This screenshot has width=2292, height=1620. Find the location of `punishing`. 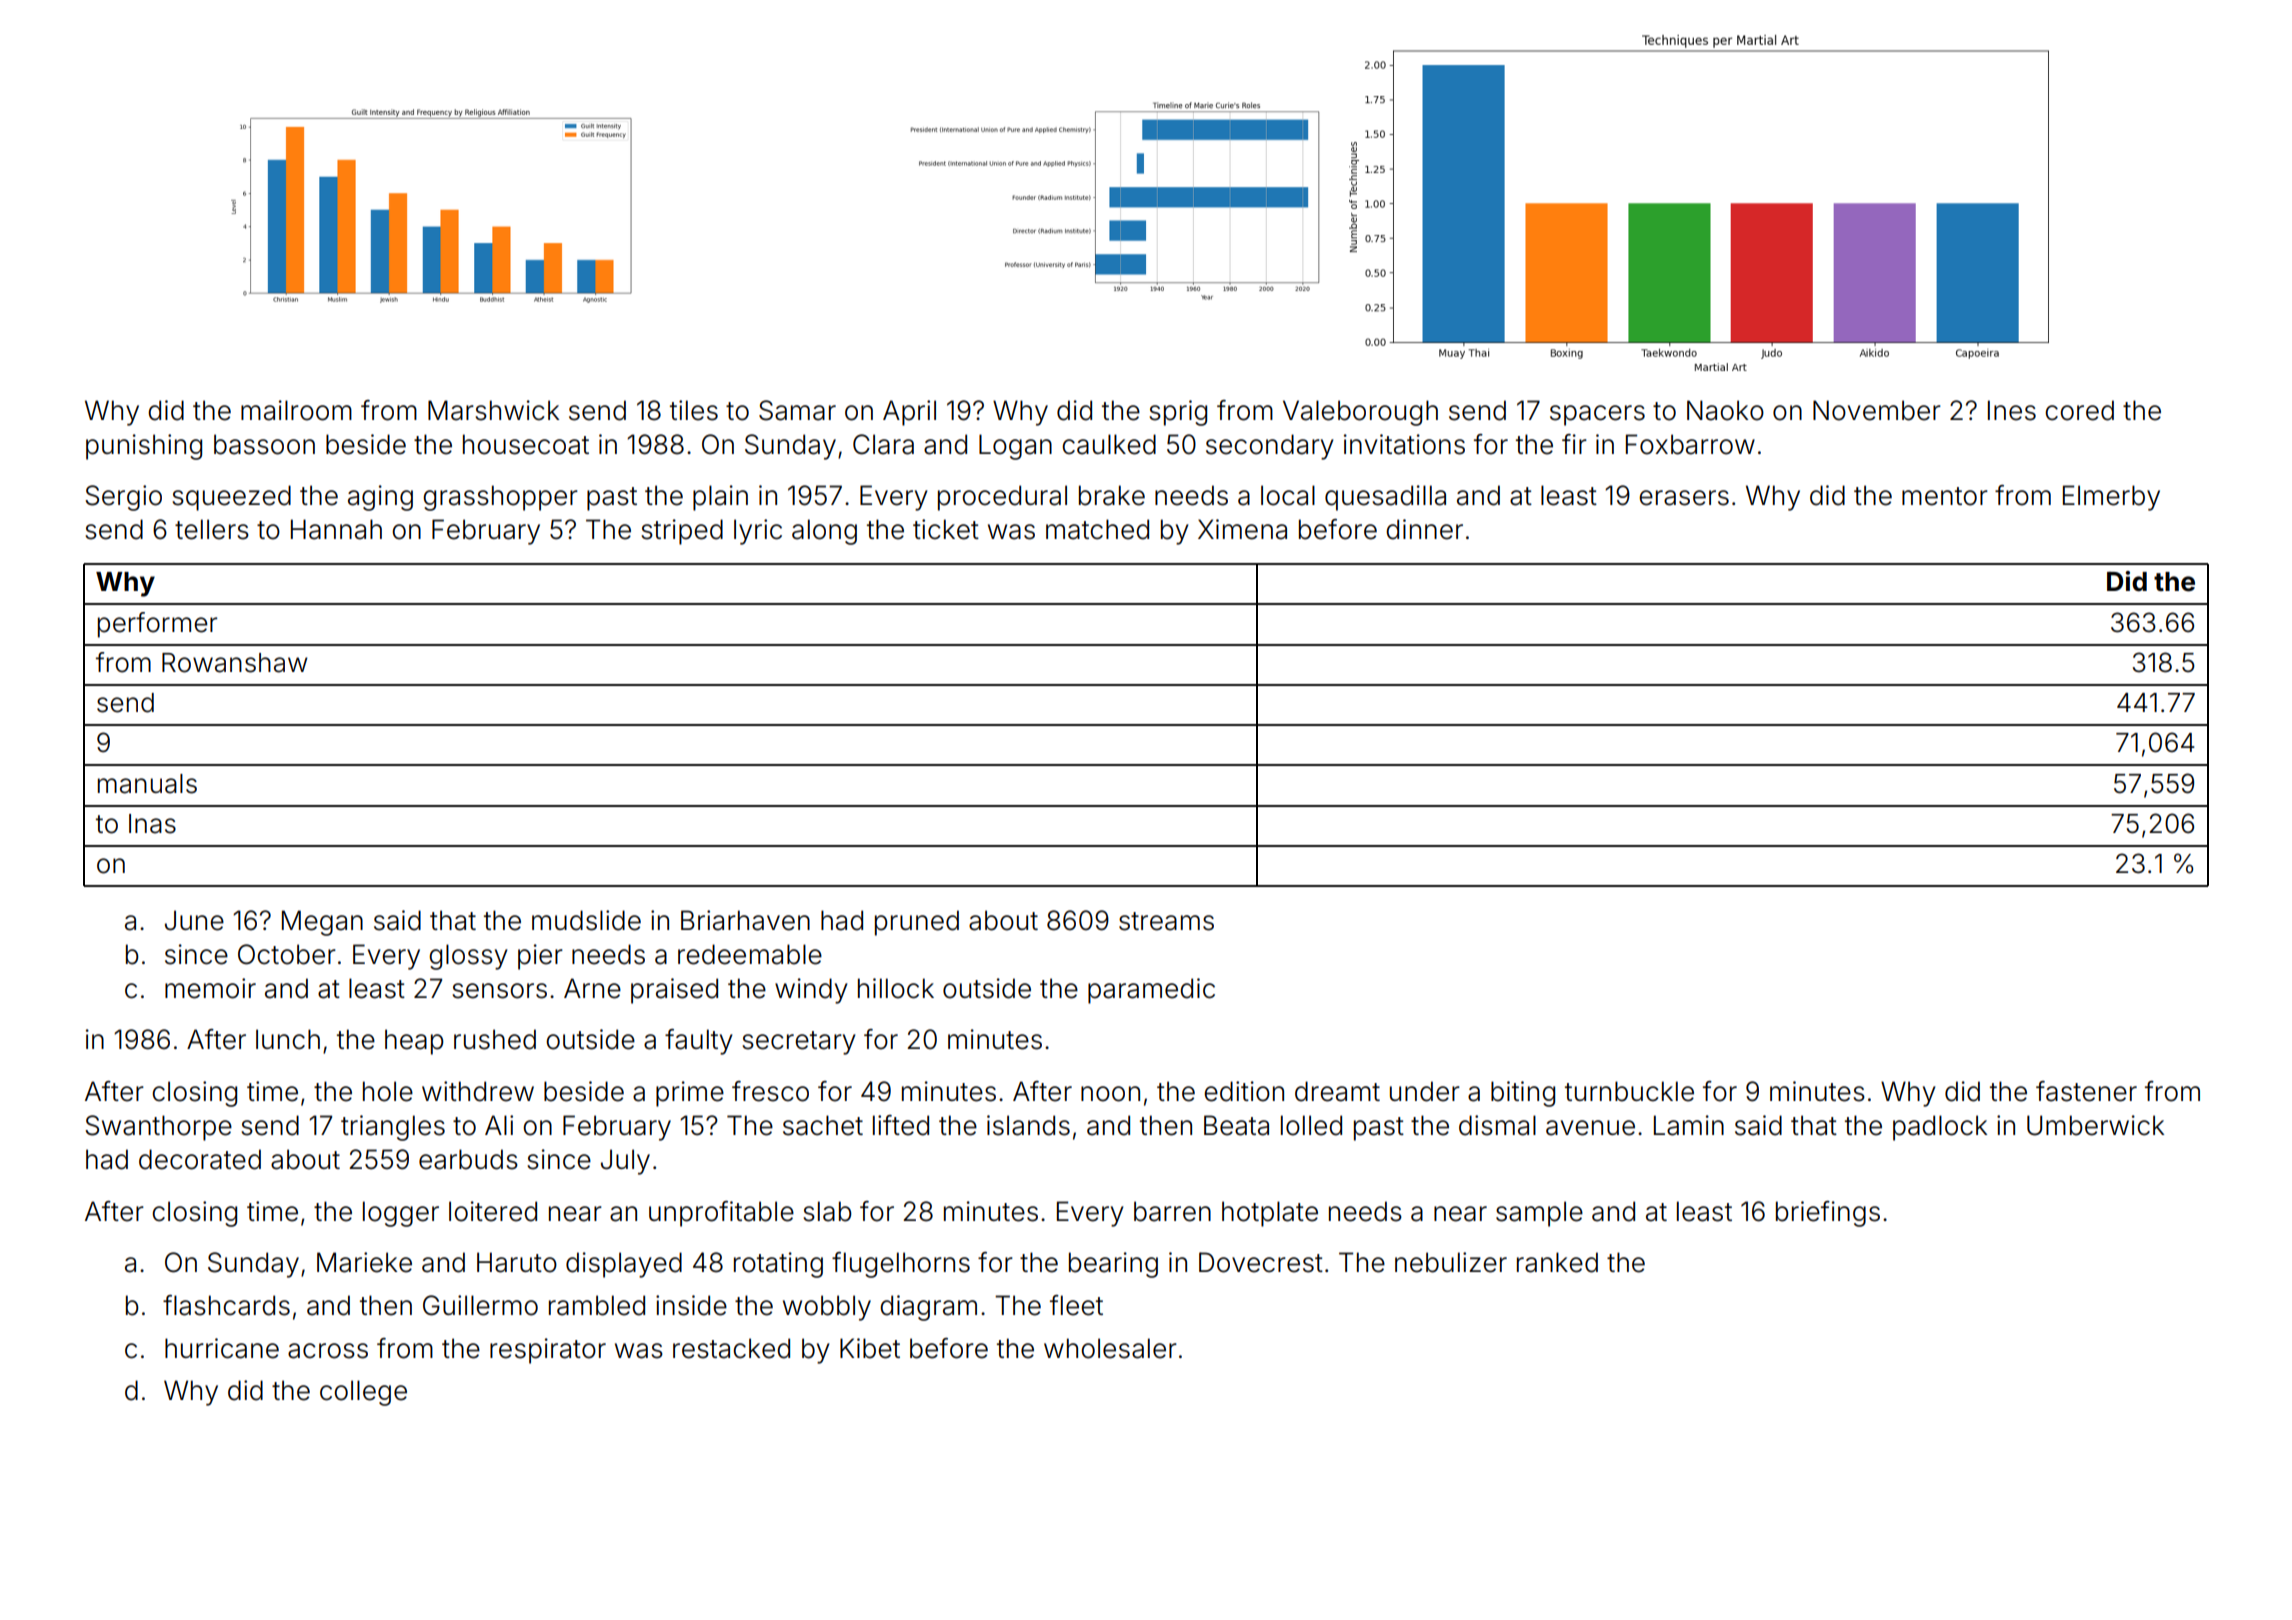

punishing is located at coordinates (144, 447).
